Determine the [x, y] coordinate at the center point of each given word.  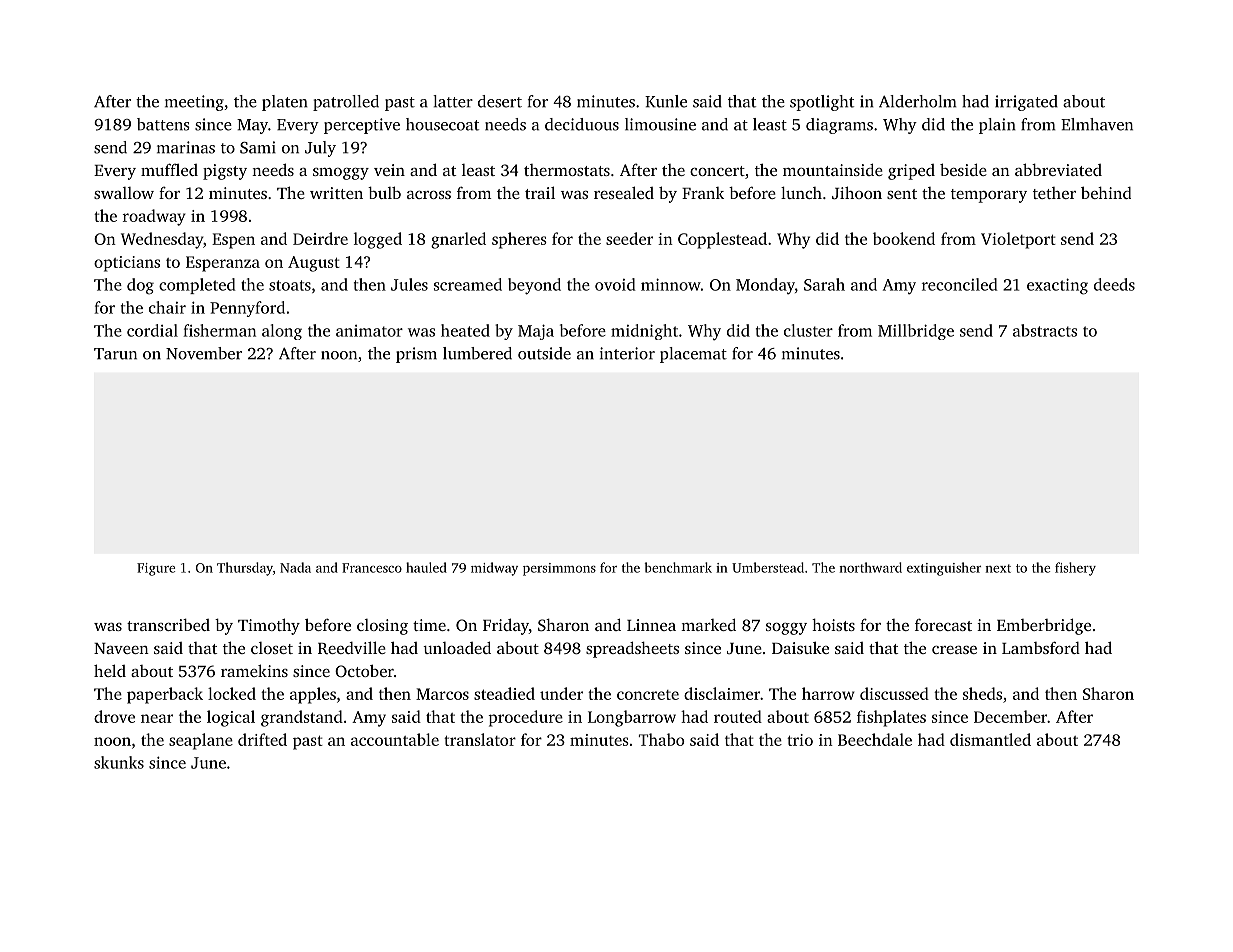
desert [500, 101]
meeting [194, 103]
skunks [119, 762]
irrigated [1026, 103]
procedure [526, 718]
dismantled [990, 739]
